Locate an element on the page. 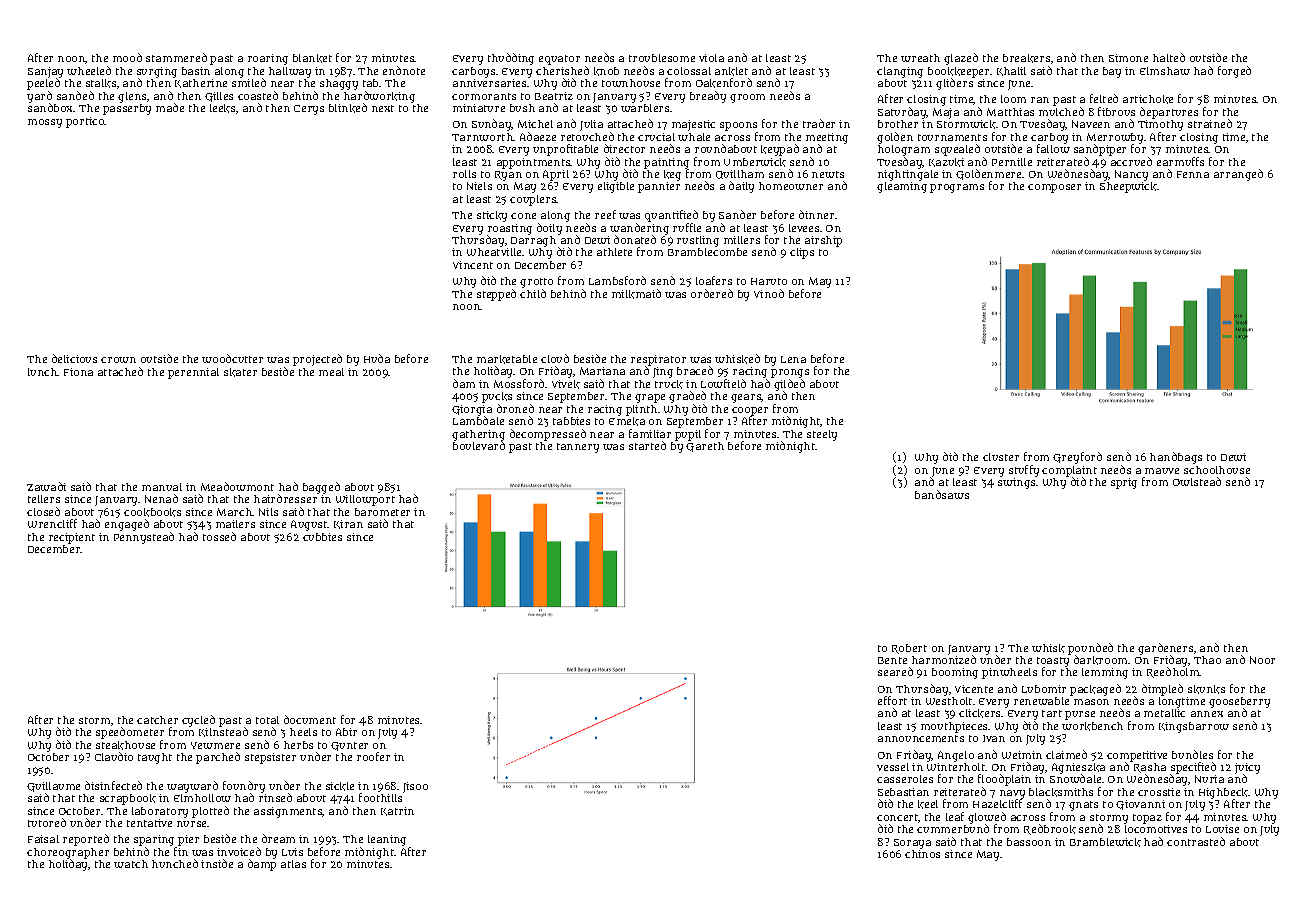  Jing is located at coordinates (663, 372).
